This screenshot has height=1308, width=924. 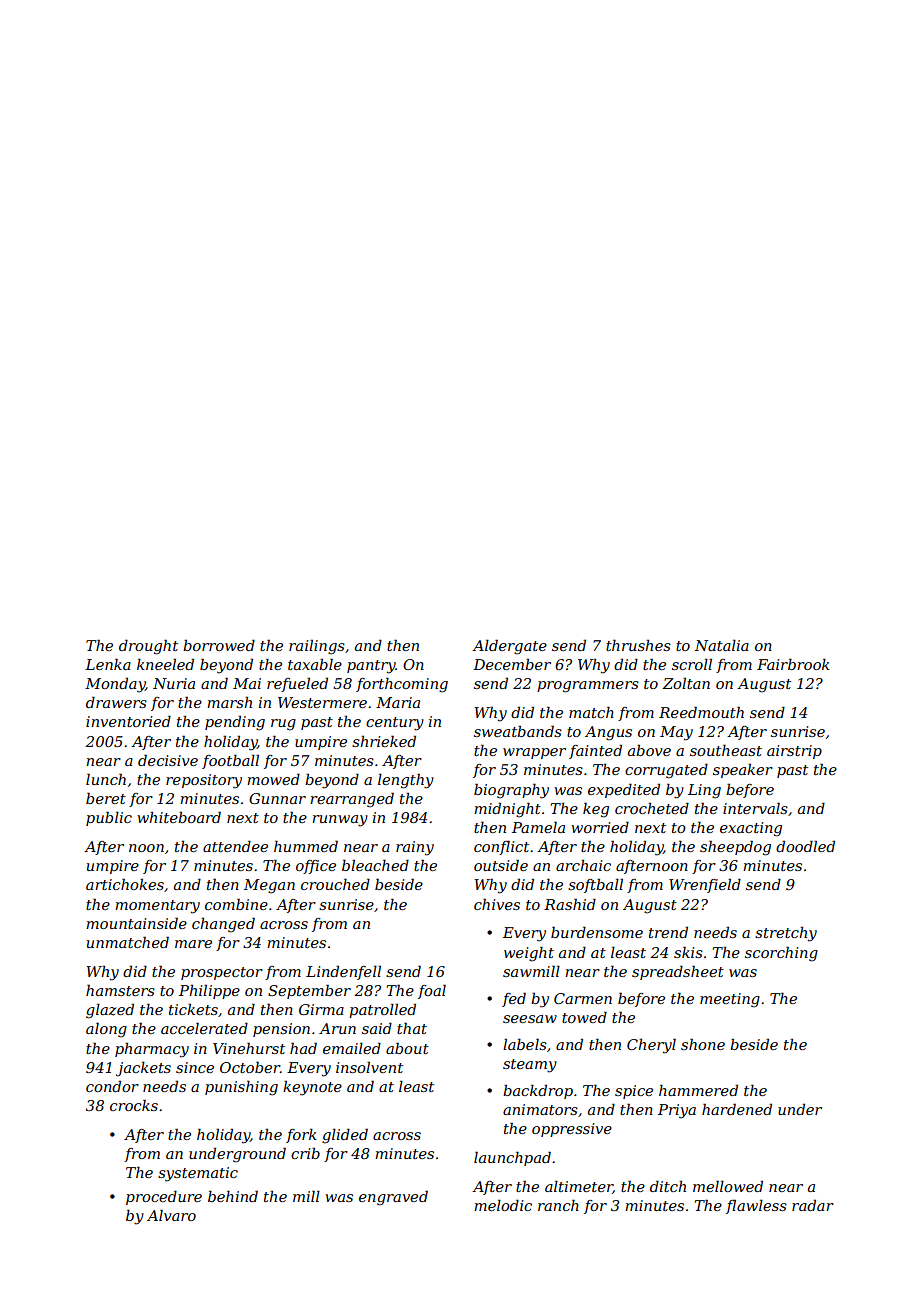 What do you see at coordinates (726, 750) in the screenshot?
I see `southeast` at bounding box center [726, 750].
